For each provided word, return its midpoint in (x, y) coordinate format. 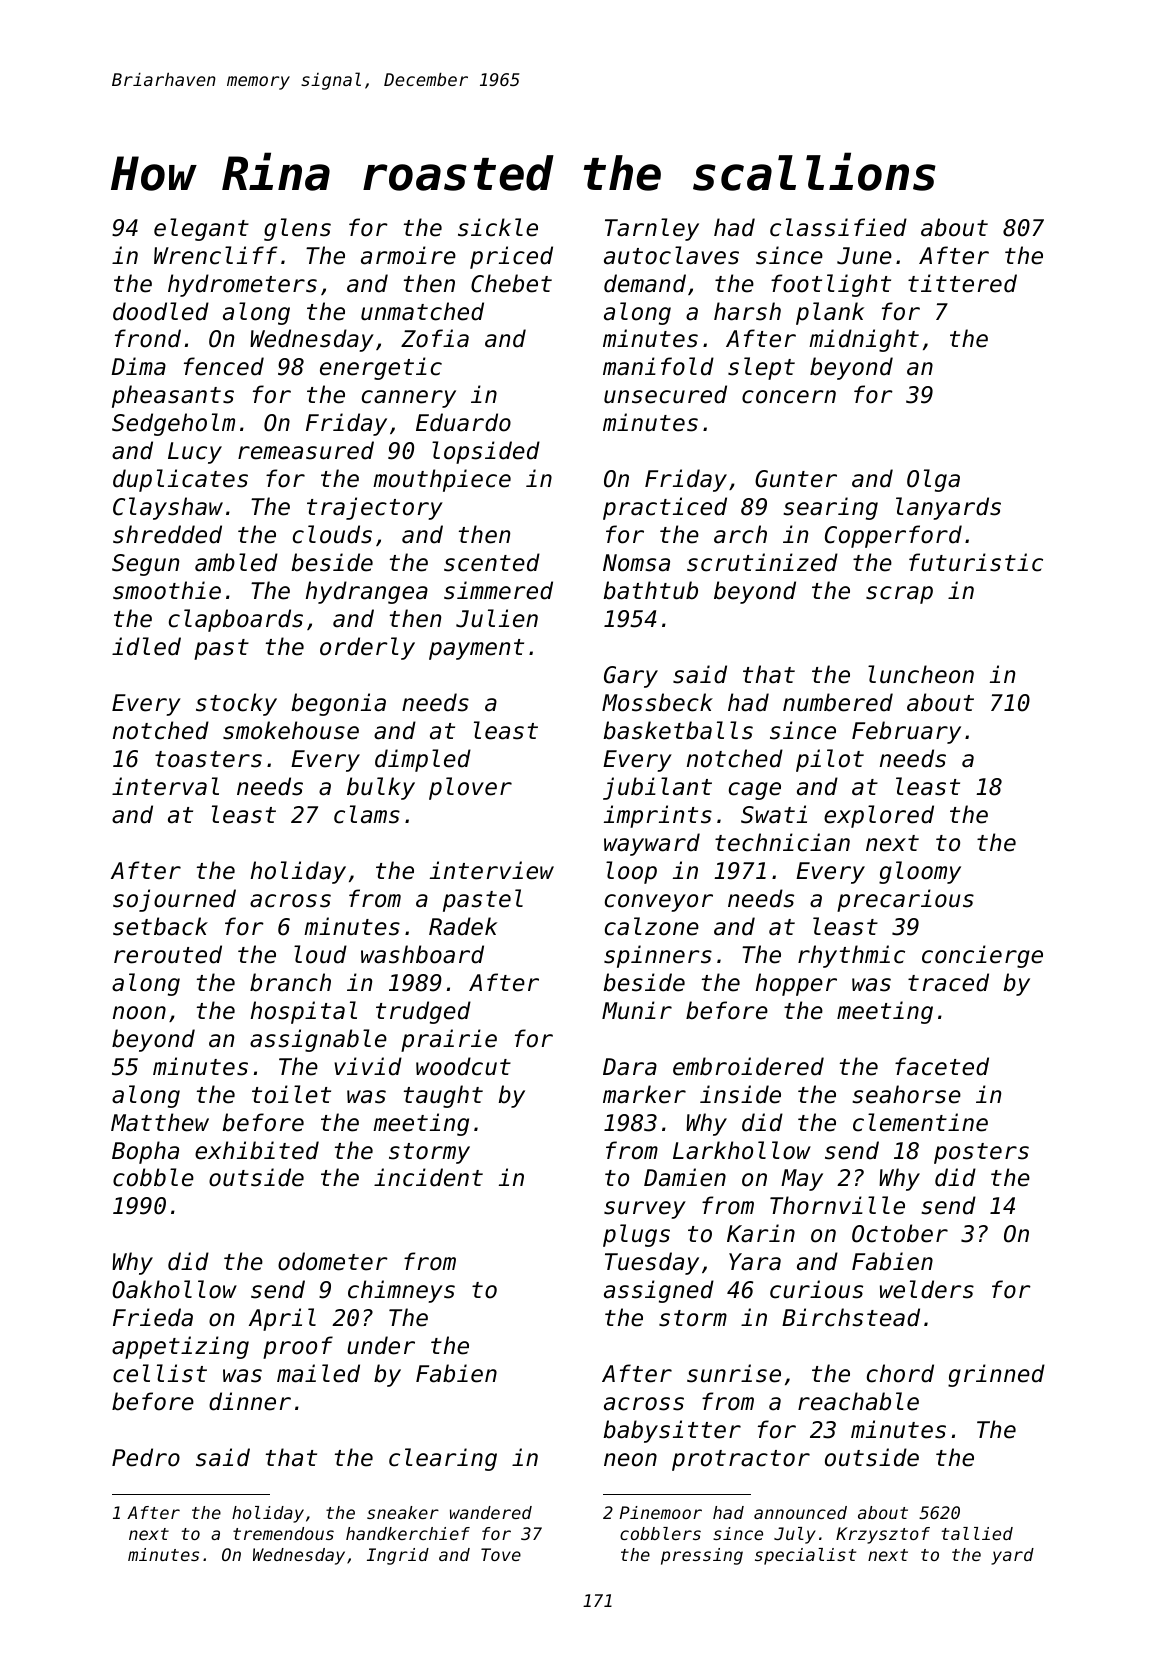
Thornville (837, 1205)
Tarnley (652, 229)
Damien (685, 1177)
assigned (659, 1291)
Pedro (146, 1457)
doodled (161, 311)
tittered (962, 283)
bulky (381, 788)
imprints (658, 816)
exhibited (257, 1150)
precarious (905, 900)
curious (816, 1289)
